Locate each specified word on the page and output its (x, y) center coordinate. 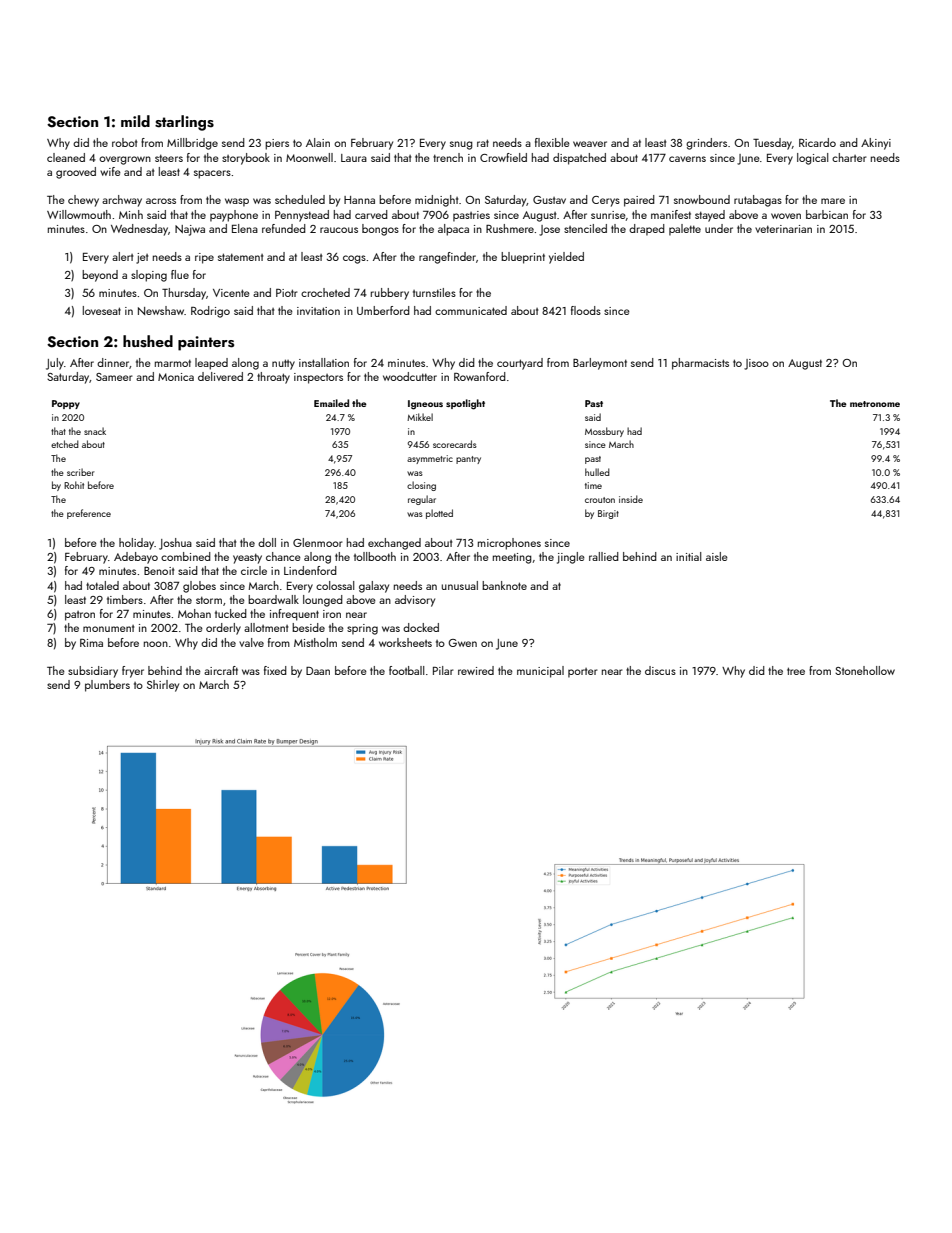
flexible (552, 142)
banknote (504, 585)
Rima (91, 643)
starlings (184, 123)
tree (796, 671)
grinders (706, 144)
